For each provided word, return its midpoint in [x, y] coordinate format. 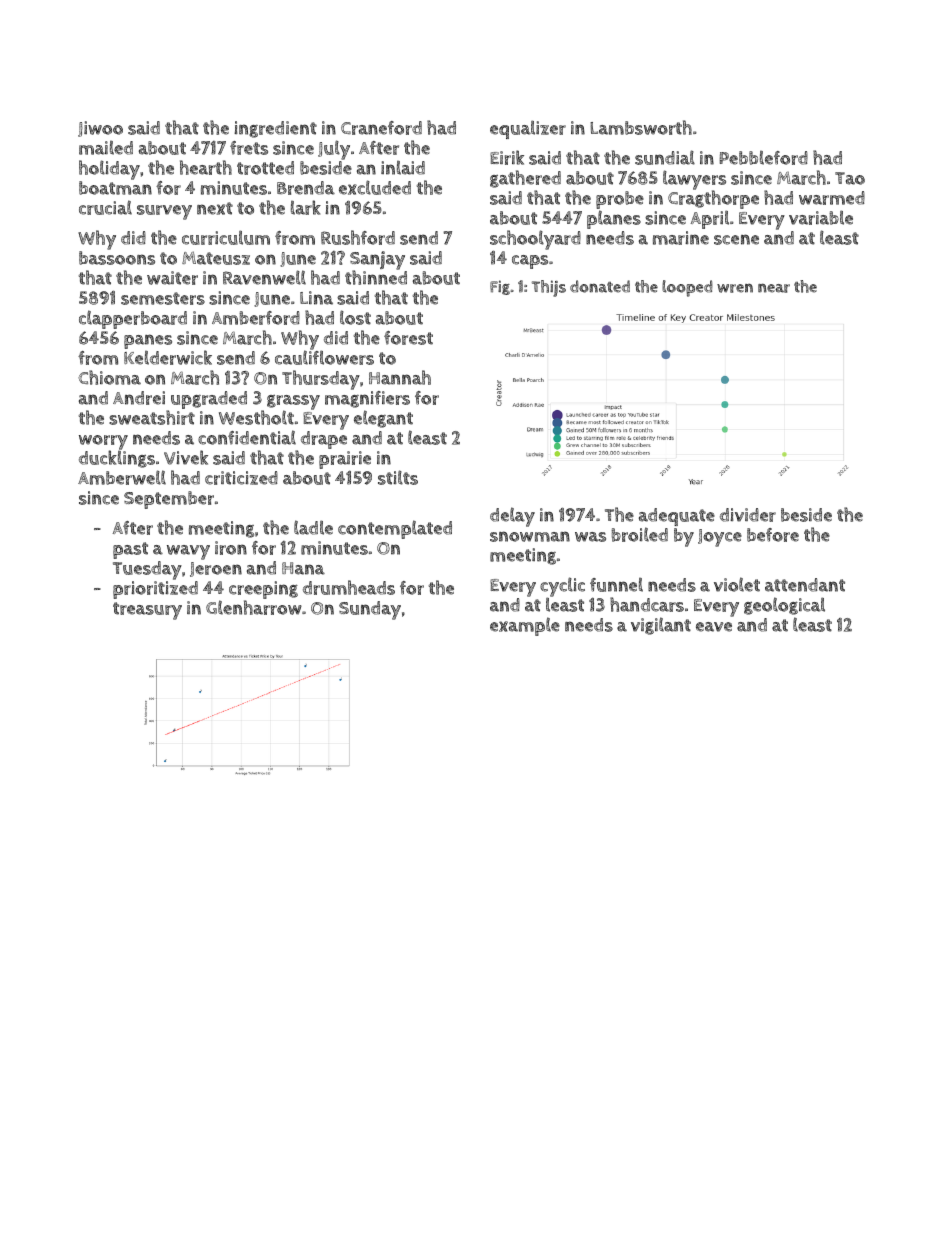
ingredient [275, 129]
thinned [376, 278]
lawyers [694, 180]
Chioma [109, 377]
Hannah [400, 377]
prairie [345, 460]
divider [748, 515]
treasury [147, 611]
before [773, 535]
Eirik [507, 157]
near [774, 288]
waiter [172, 278]
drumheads [349, 587]
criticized [241, 478]
